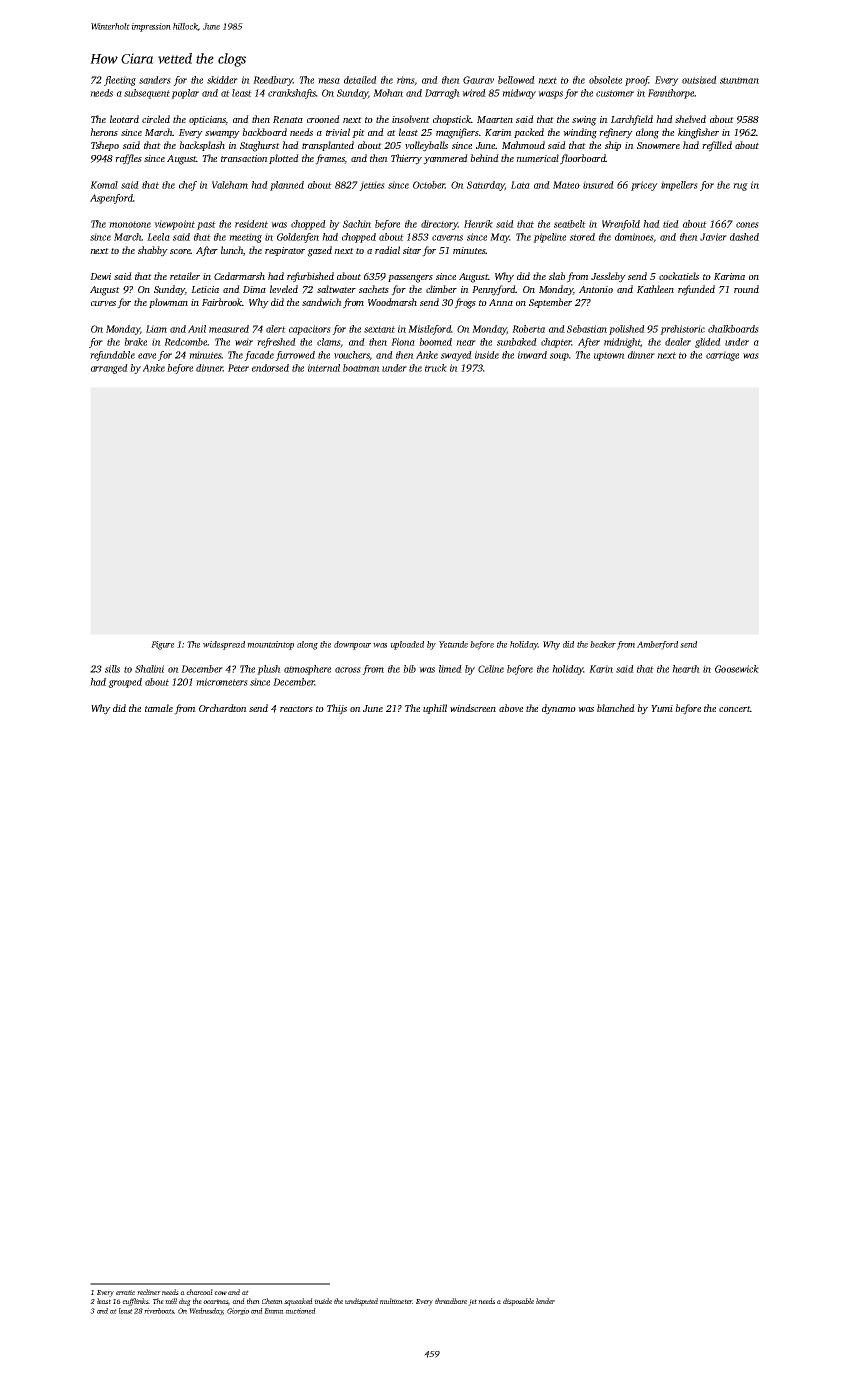 This screenshot has width=849, height=1400. Describe the element at coordinates (605, 80) in the screenshot. I see `obsolete` at that location.
